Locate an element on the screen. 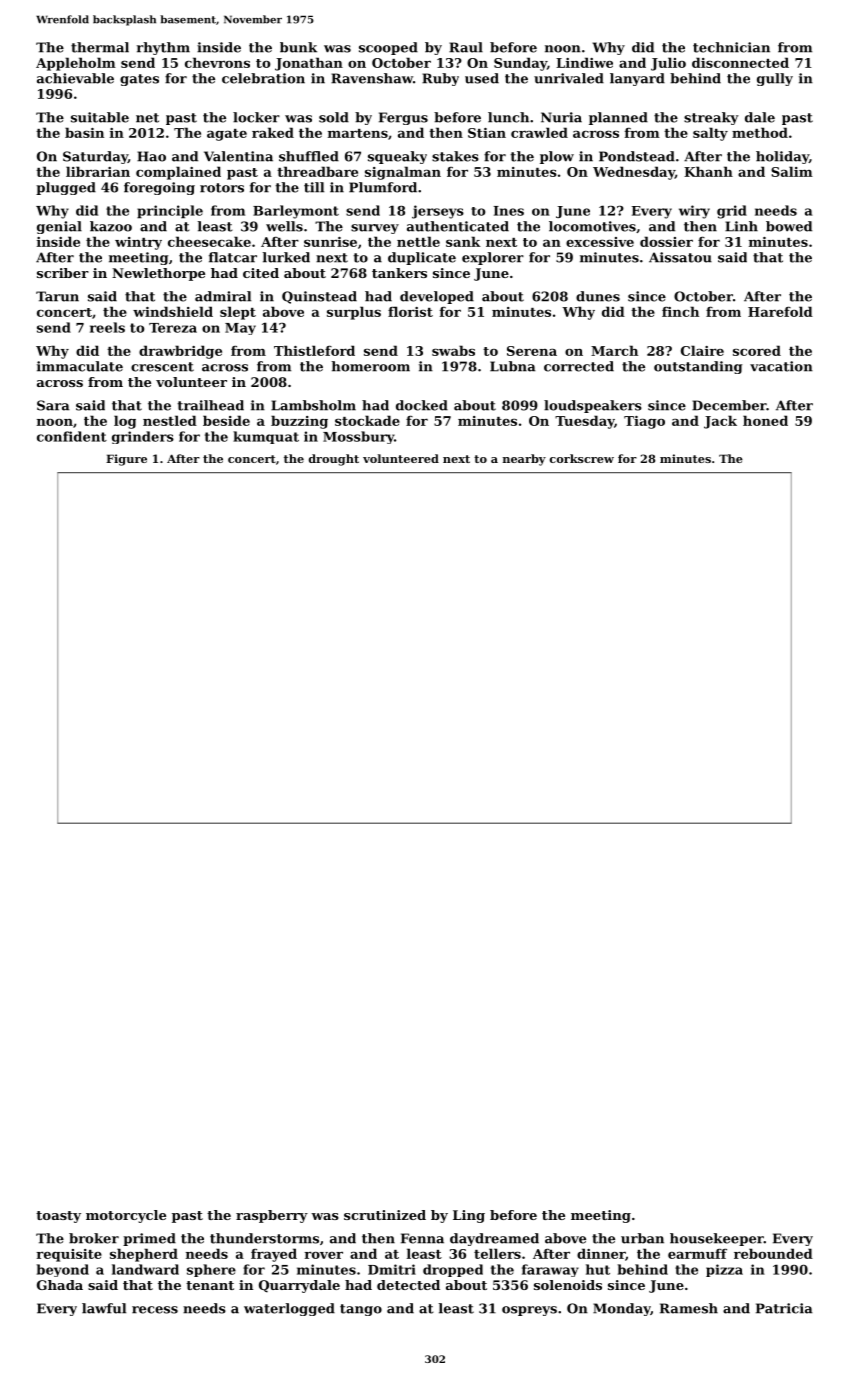  confident is located at coordinates (72, 436).
